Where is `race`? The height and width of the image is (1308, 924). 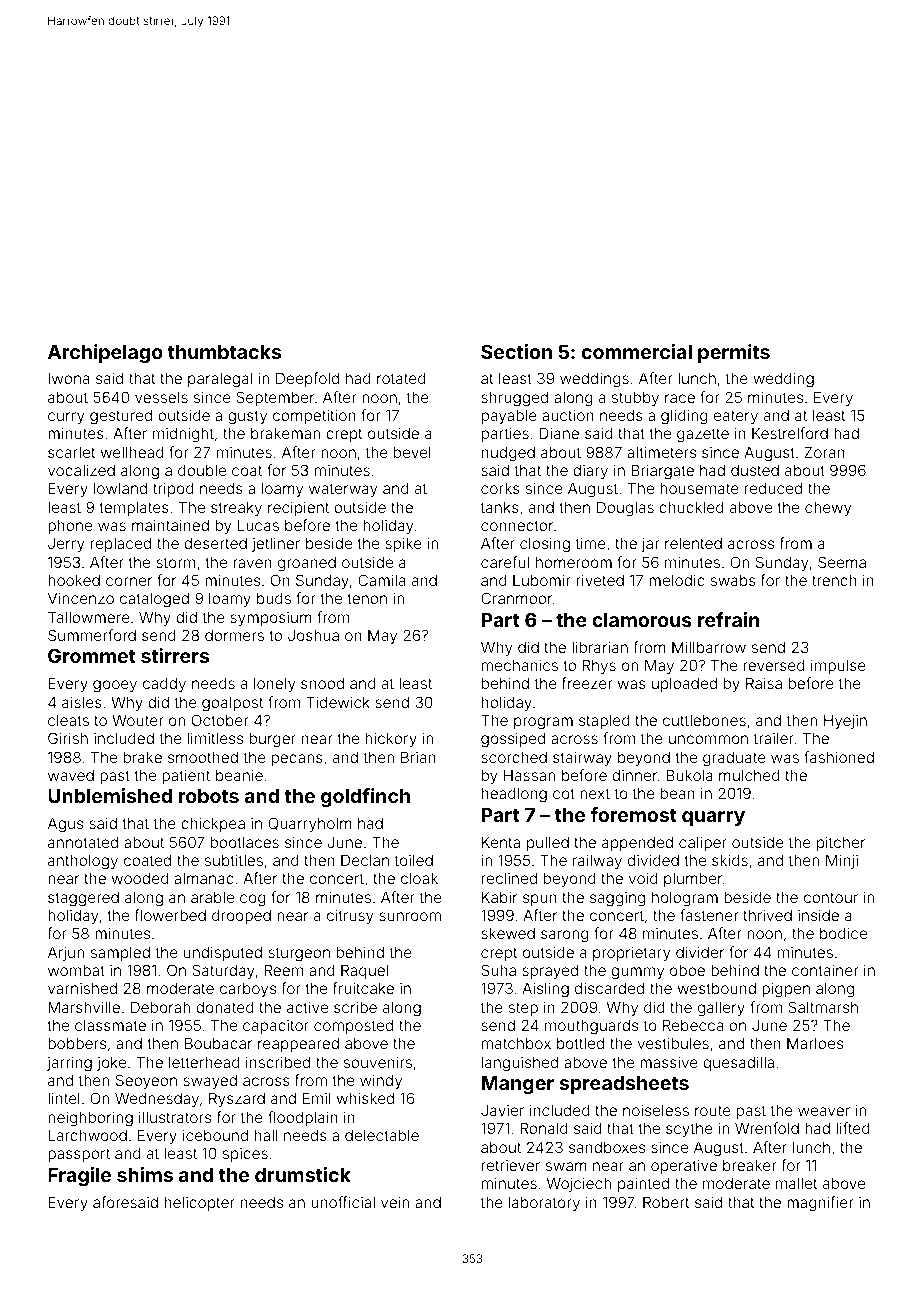
race is located at coordinates (680, 398).
